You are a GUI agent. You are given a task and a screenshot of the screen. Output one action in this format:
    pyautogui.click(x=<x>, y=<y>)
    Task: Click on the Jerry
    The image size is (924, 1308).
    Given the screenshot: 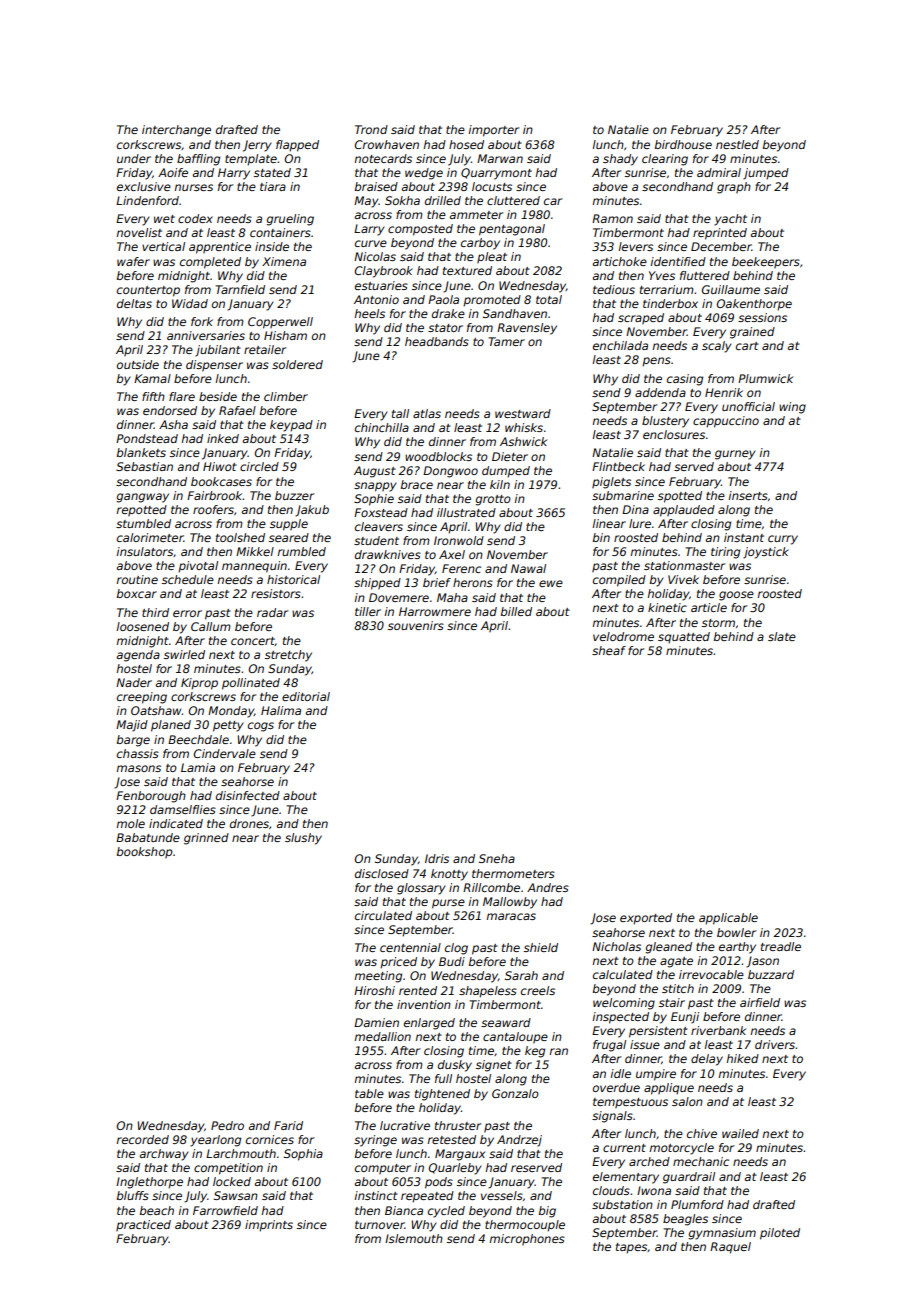 What is the action you would take?
    pyautogui.click(x=257, y=146)
